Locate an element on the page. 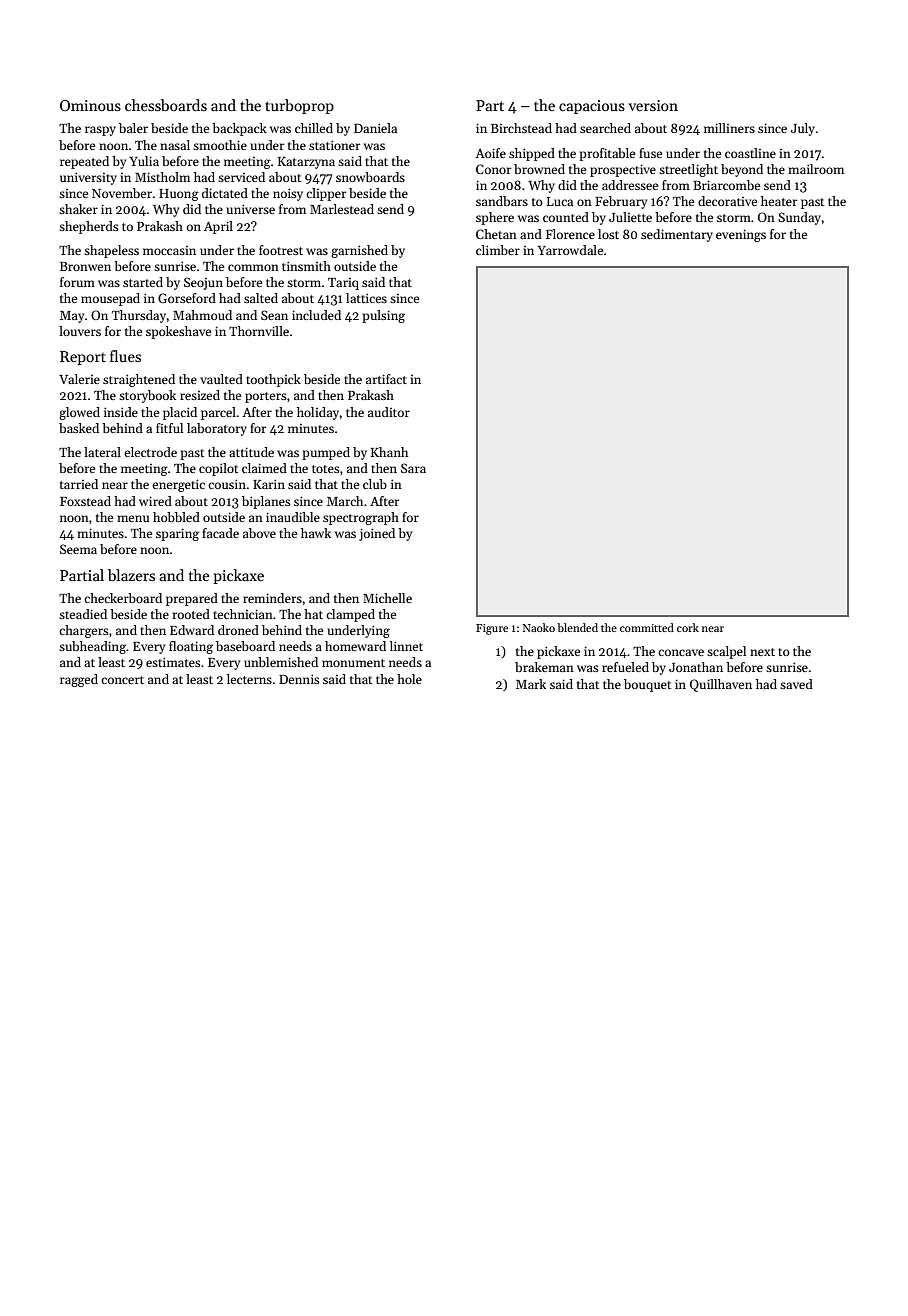 The width and height of the image is (908, 1316). Ominous is located at coordinates (90, 105).
